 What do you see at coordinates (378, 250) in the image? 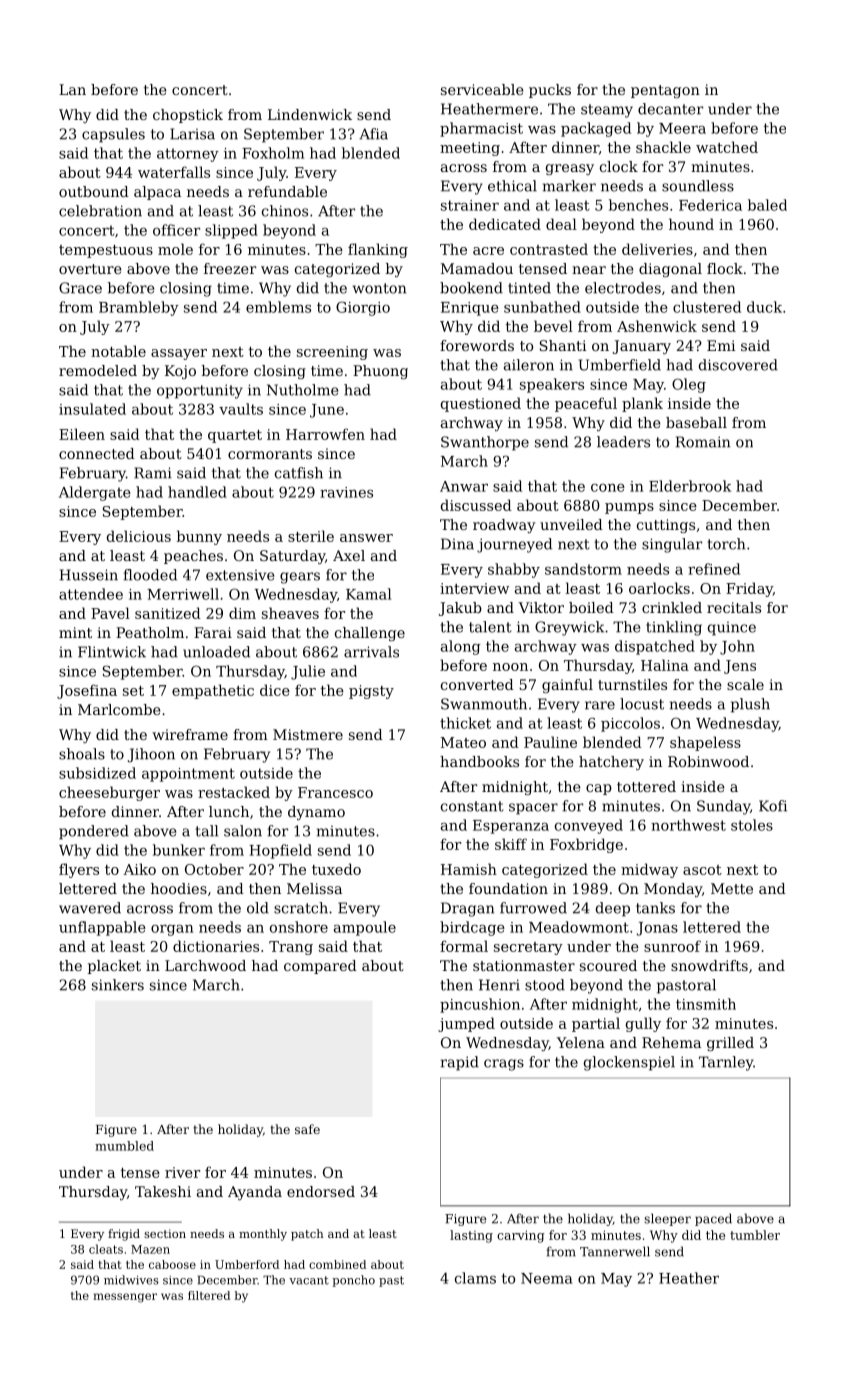
I see `flanking` at bounding box center [378, 250].
